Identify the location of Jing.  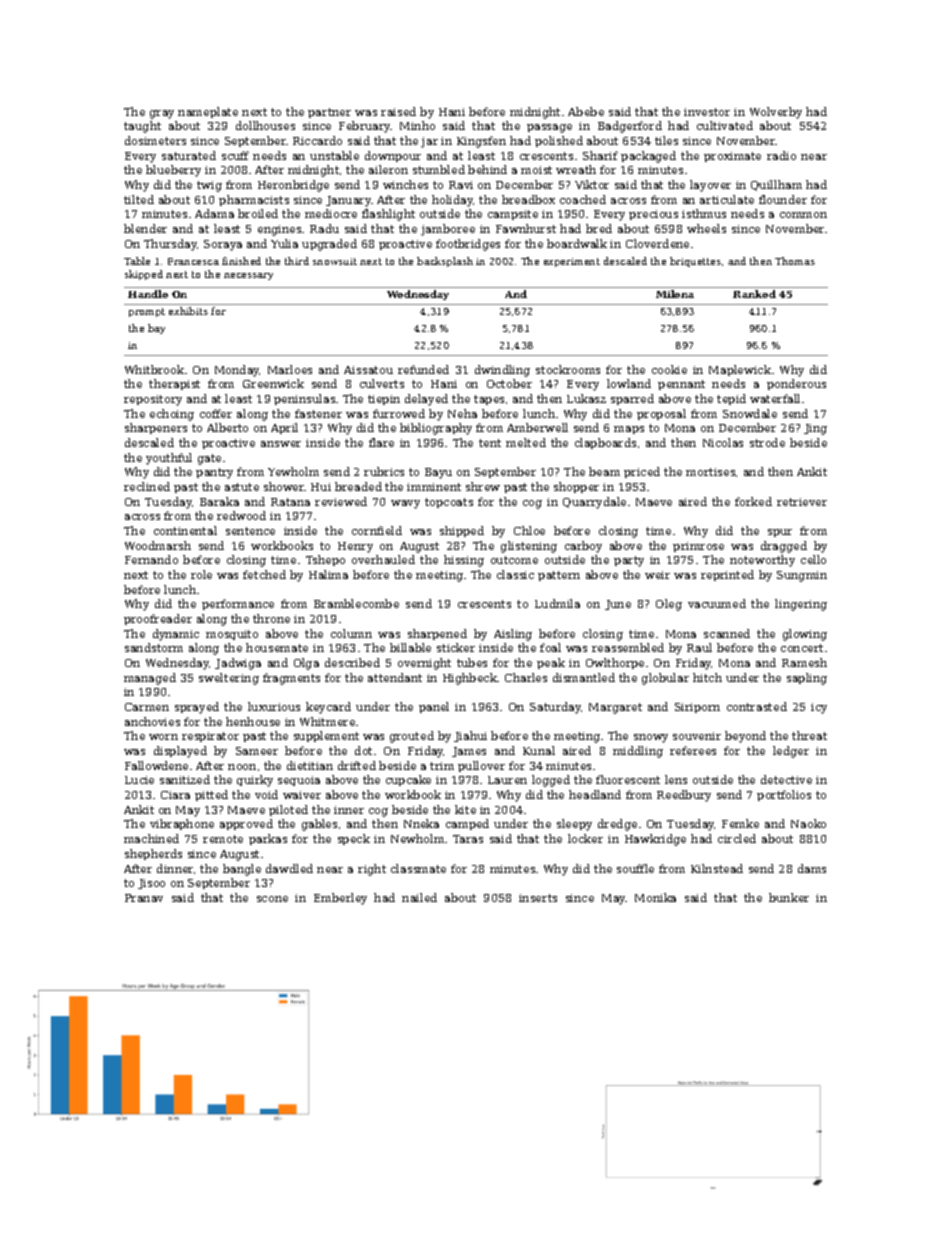
(815, 429).
